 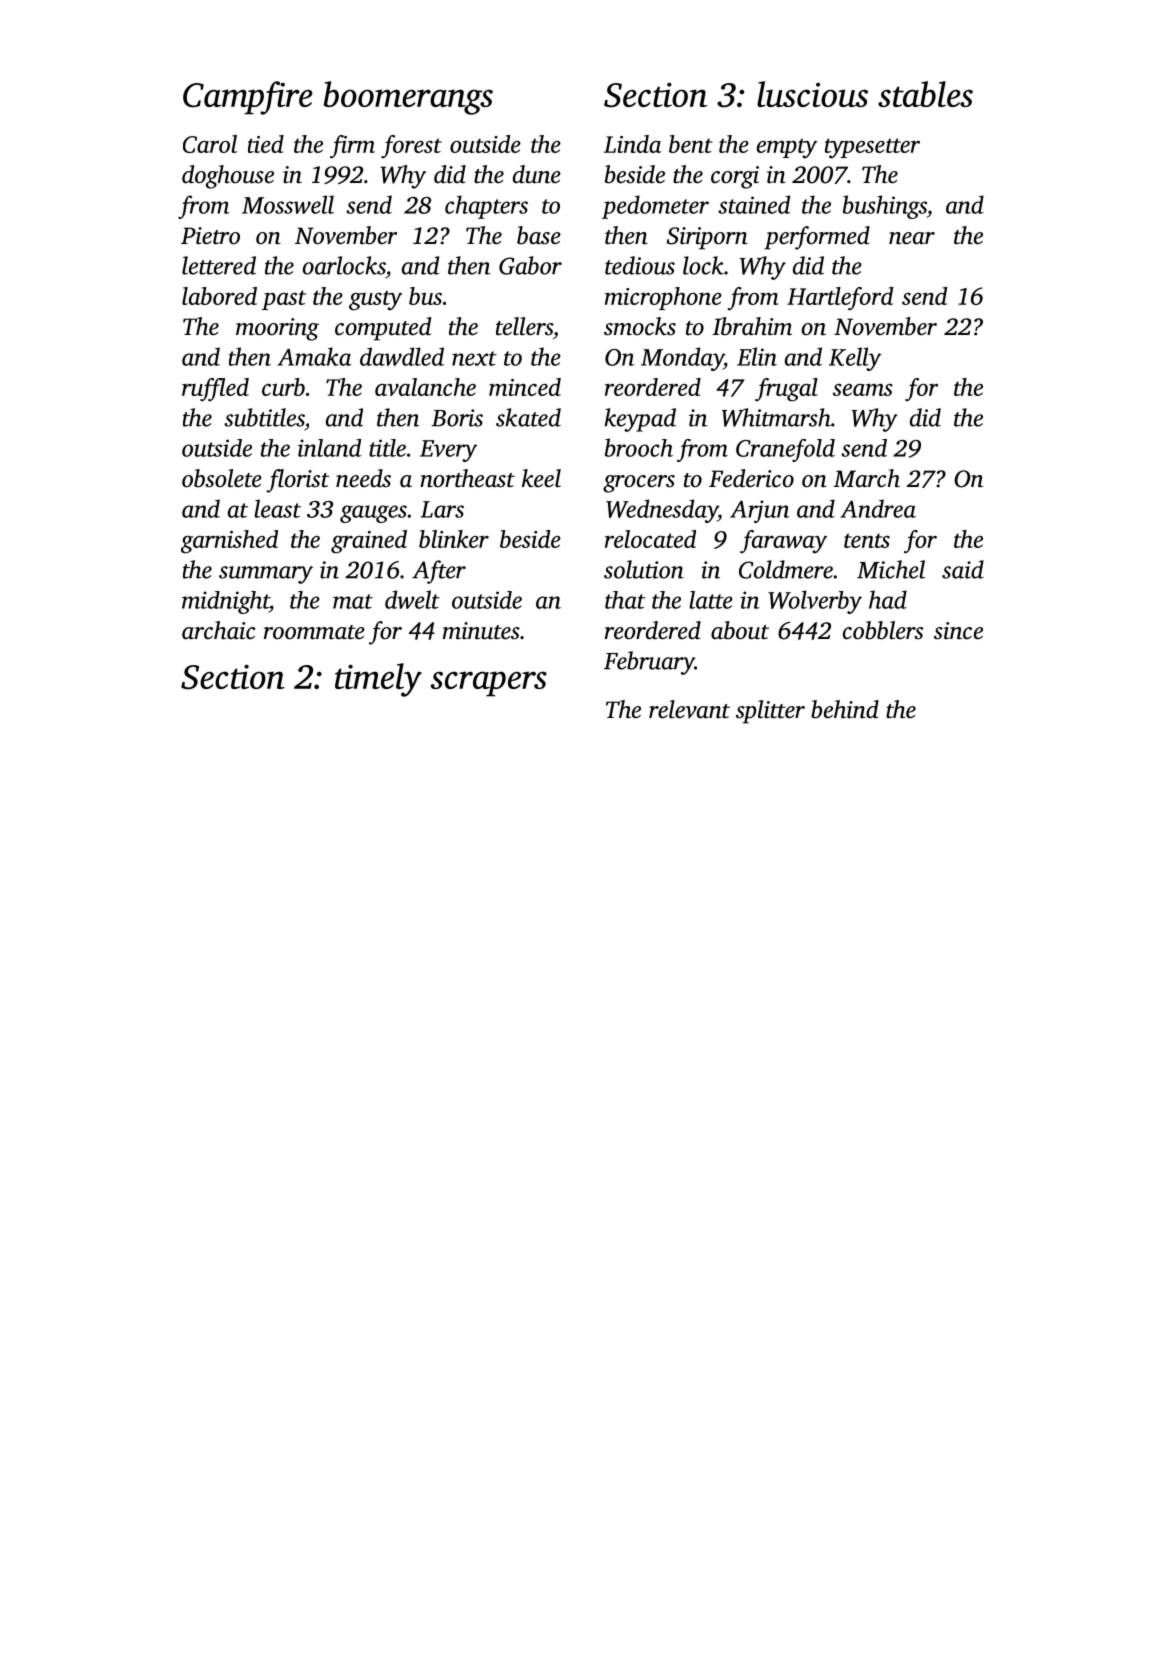 I want to click on that, so click(x=625, y=600).
